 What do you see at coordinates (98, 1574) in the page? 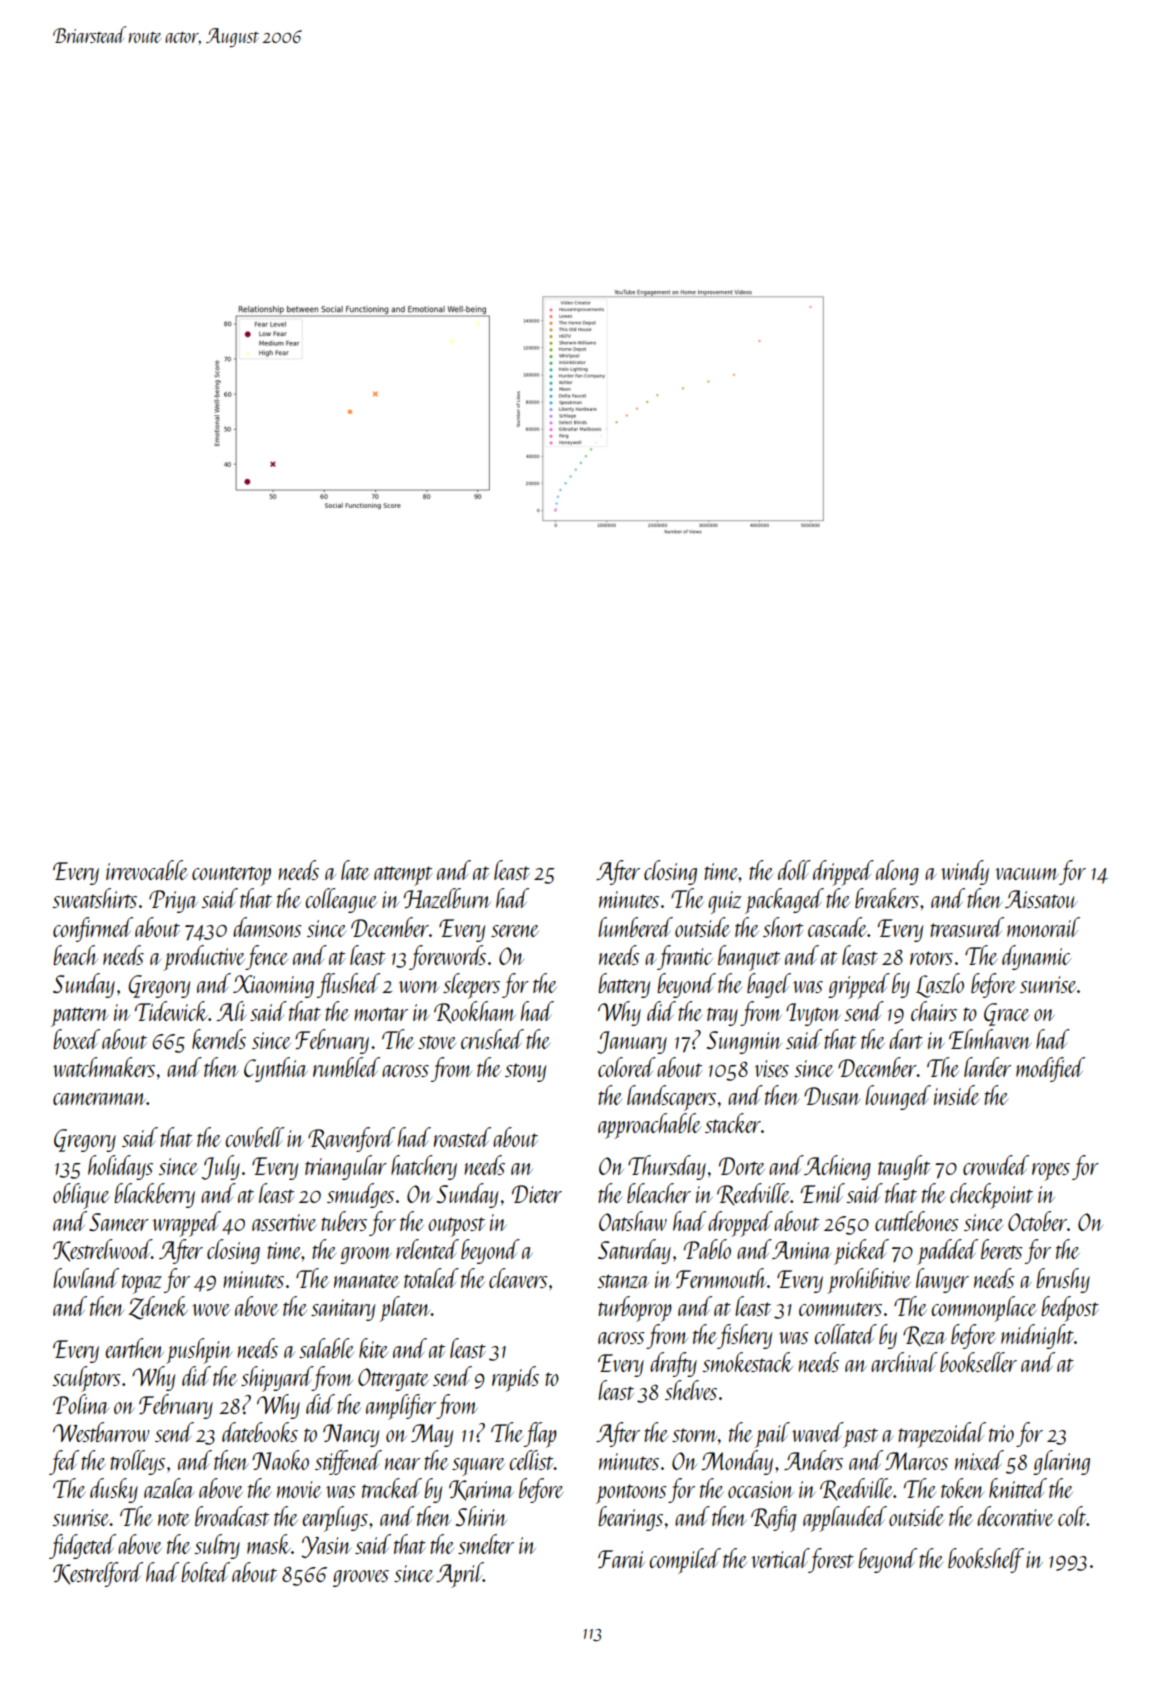
I see `Kestrelford` at bounding box center [98, 1574].
